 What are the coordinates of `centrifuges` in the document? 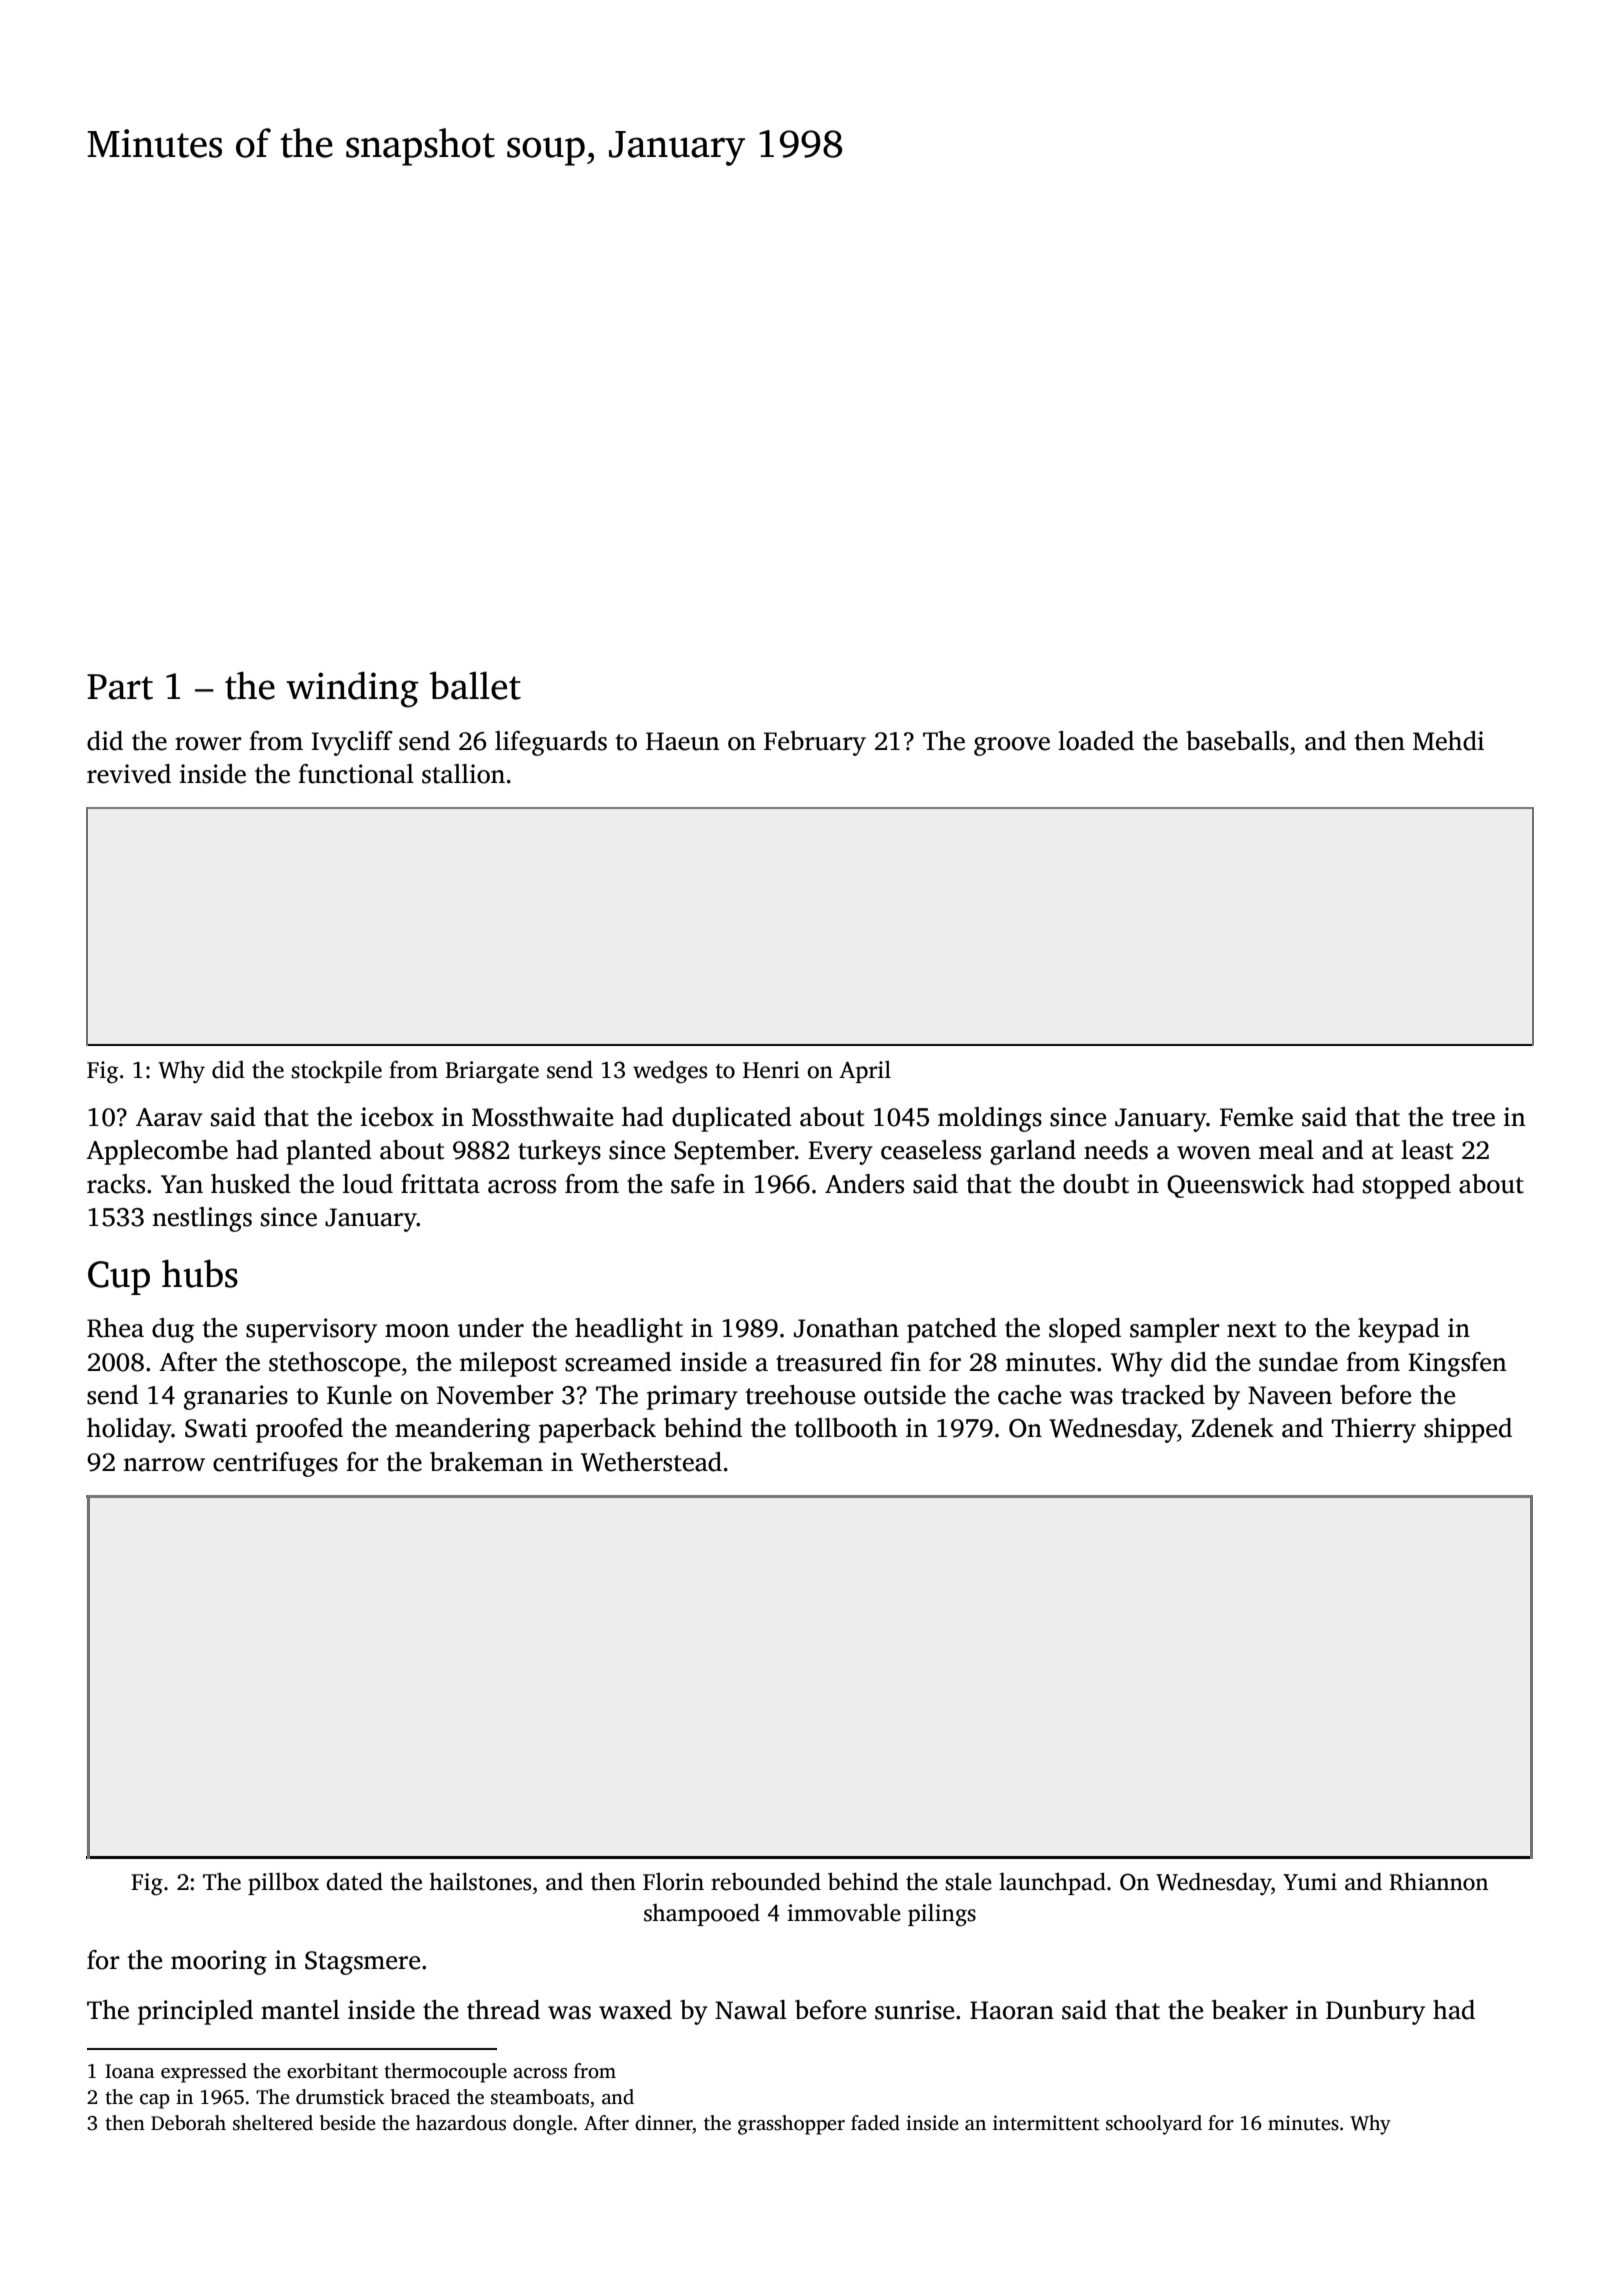 It's located at (275, 1464).
